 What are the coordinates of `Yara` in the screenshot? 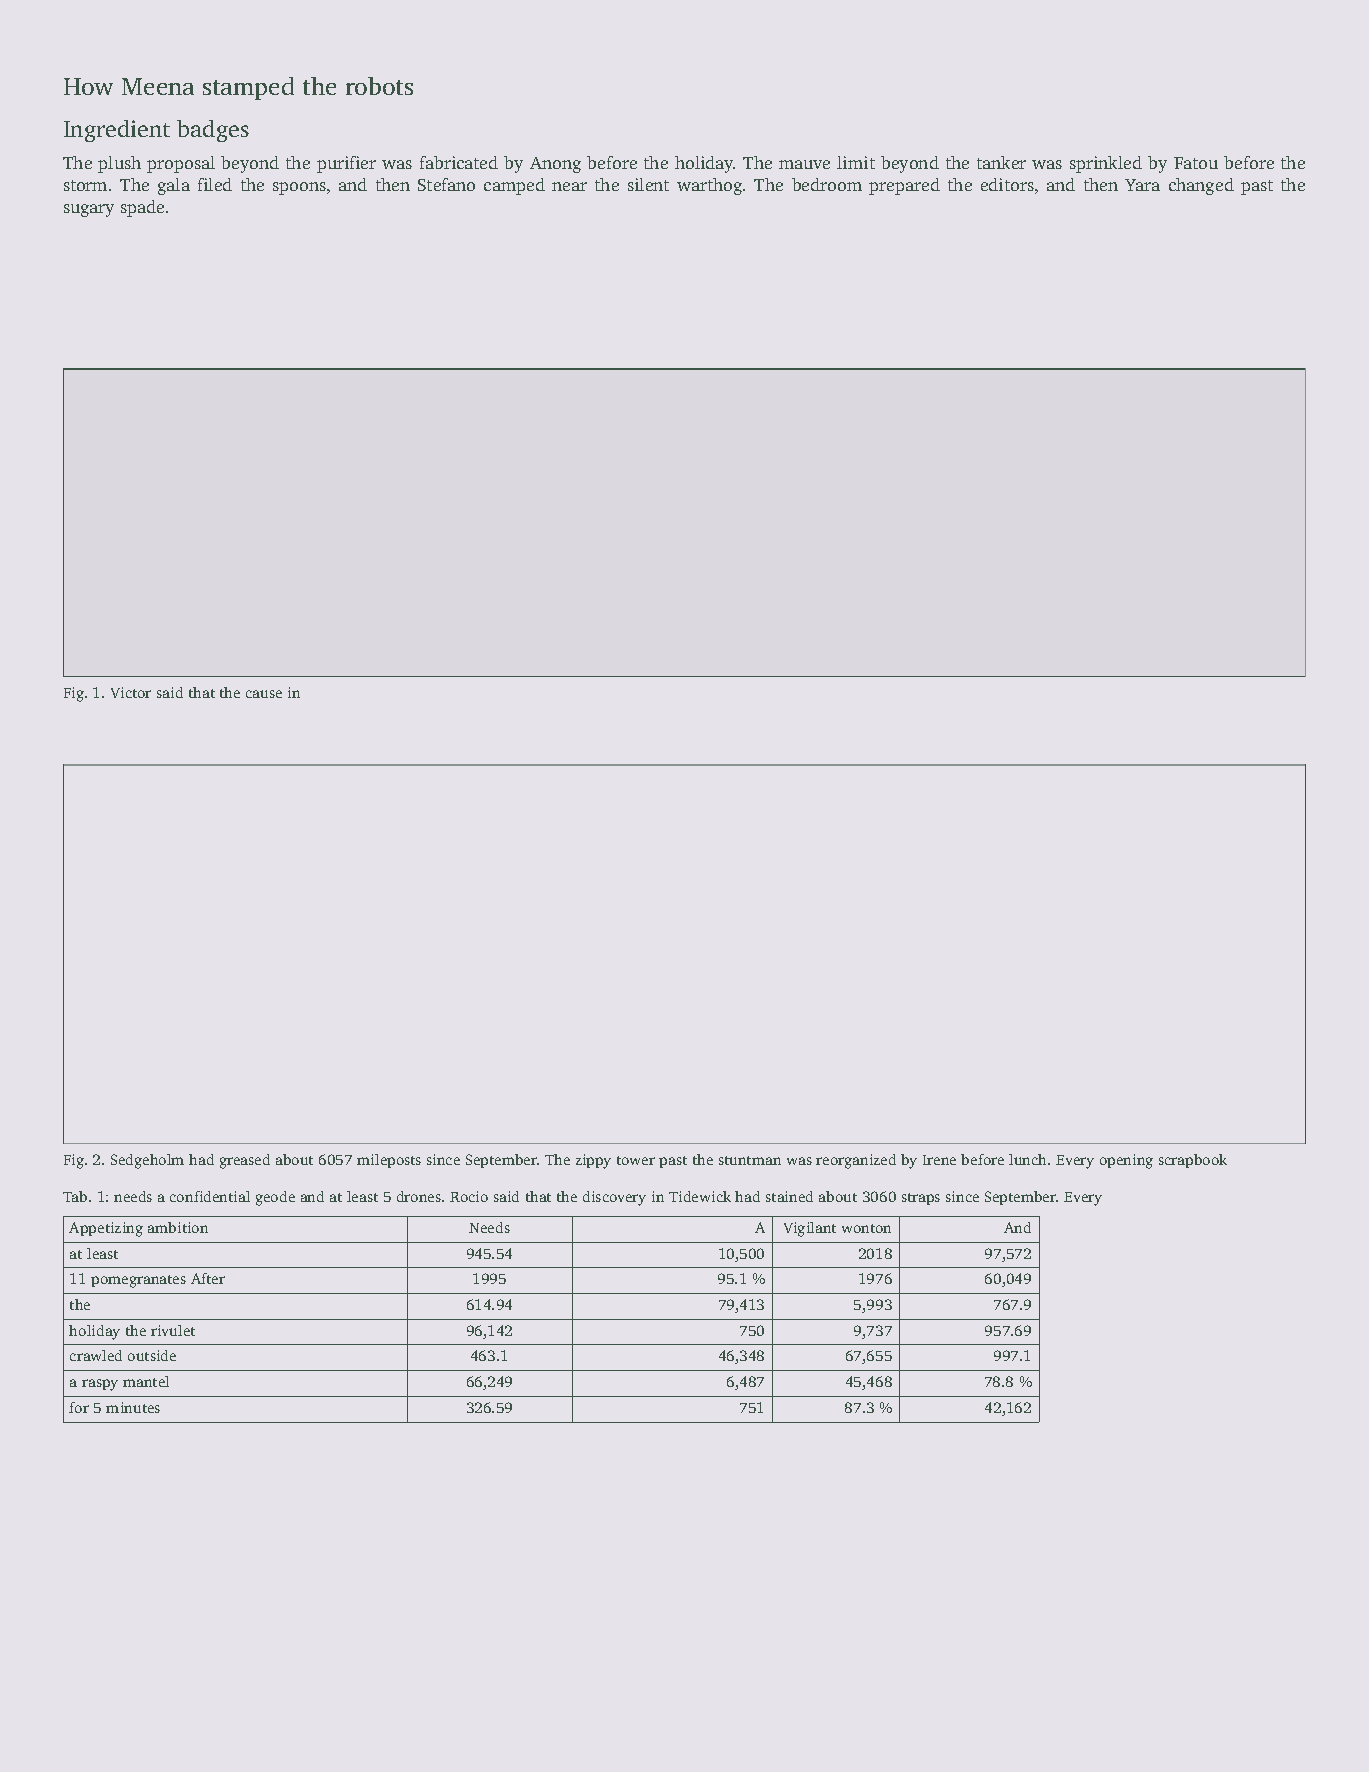 It's located at (1142, 185).
